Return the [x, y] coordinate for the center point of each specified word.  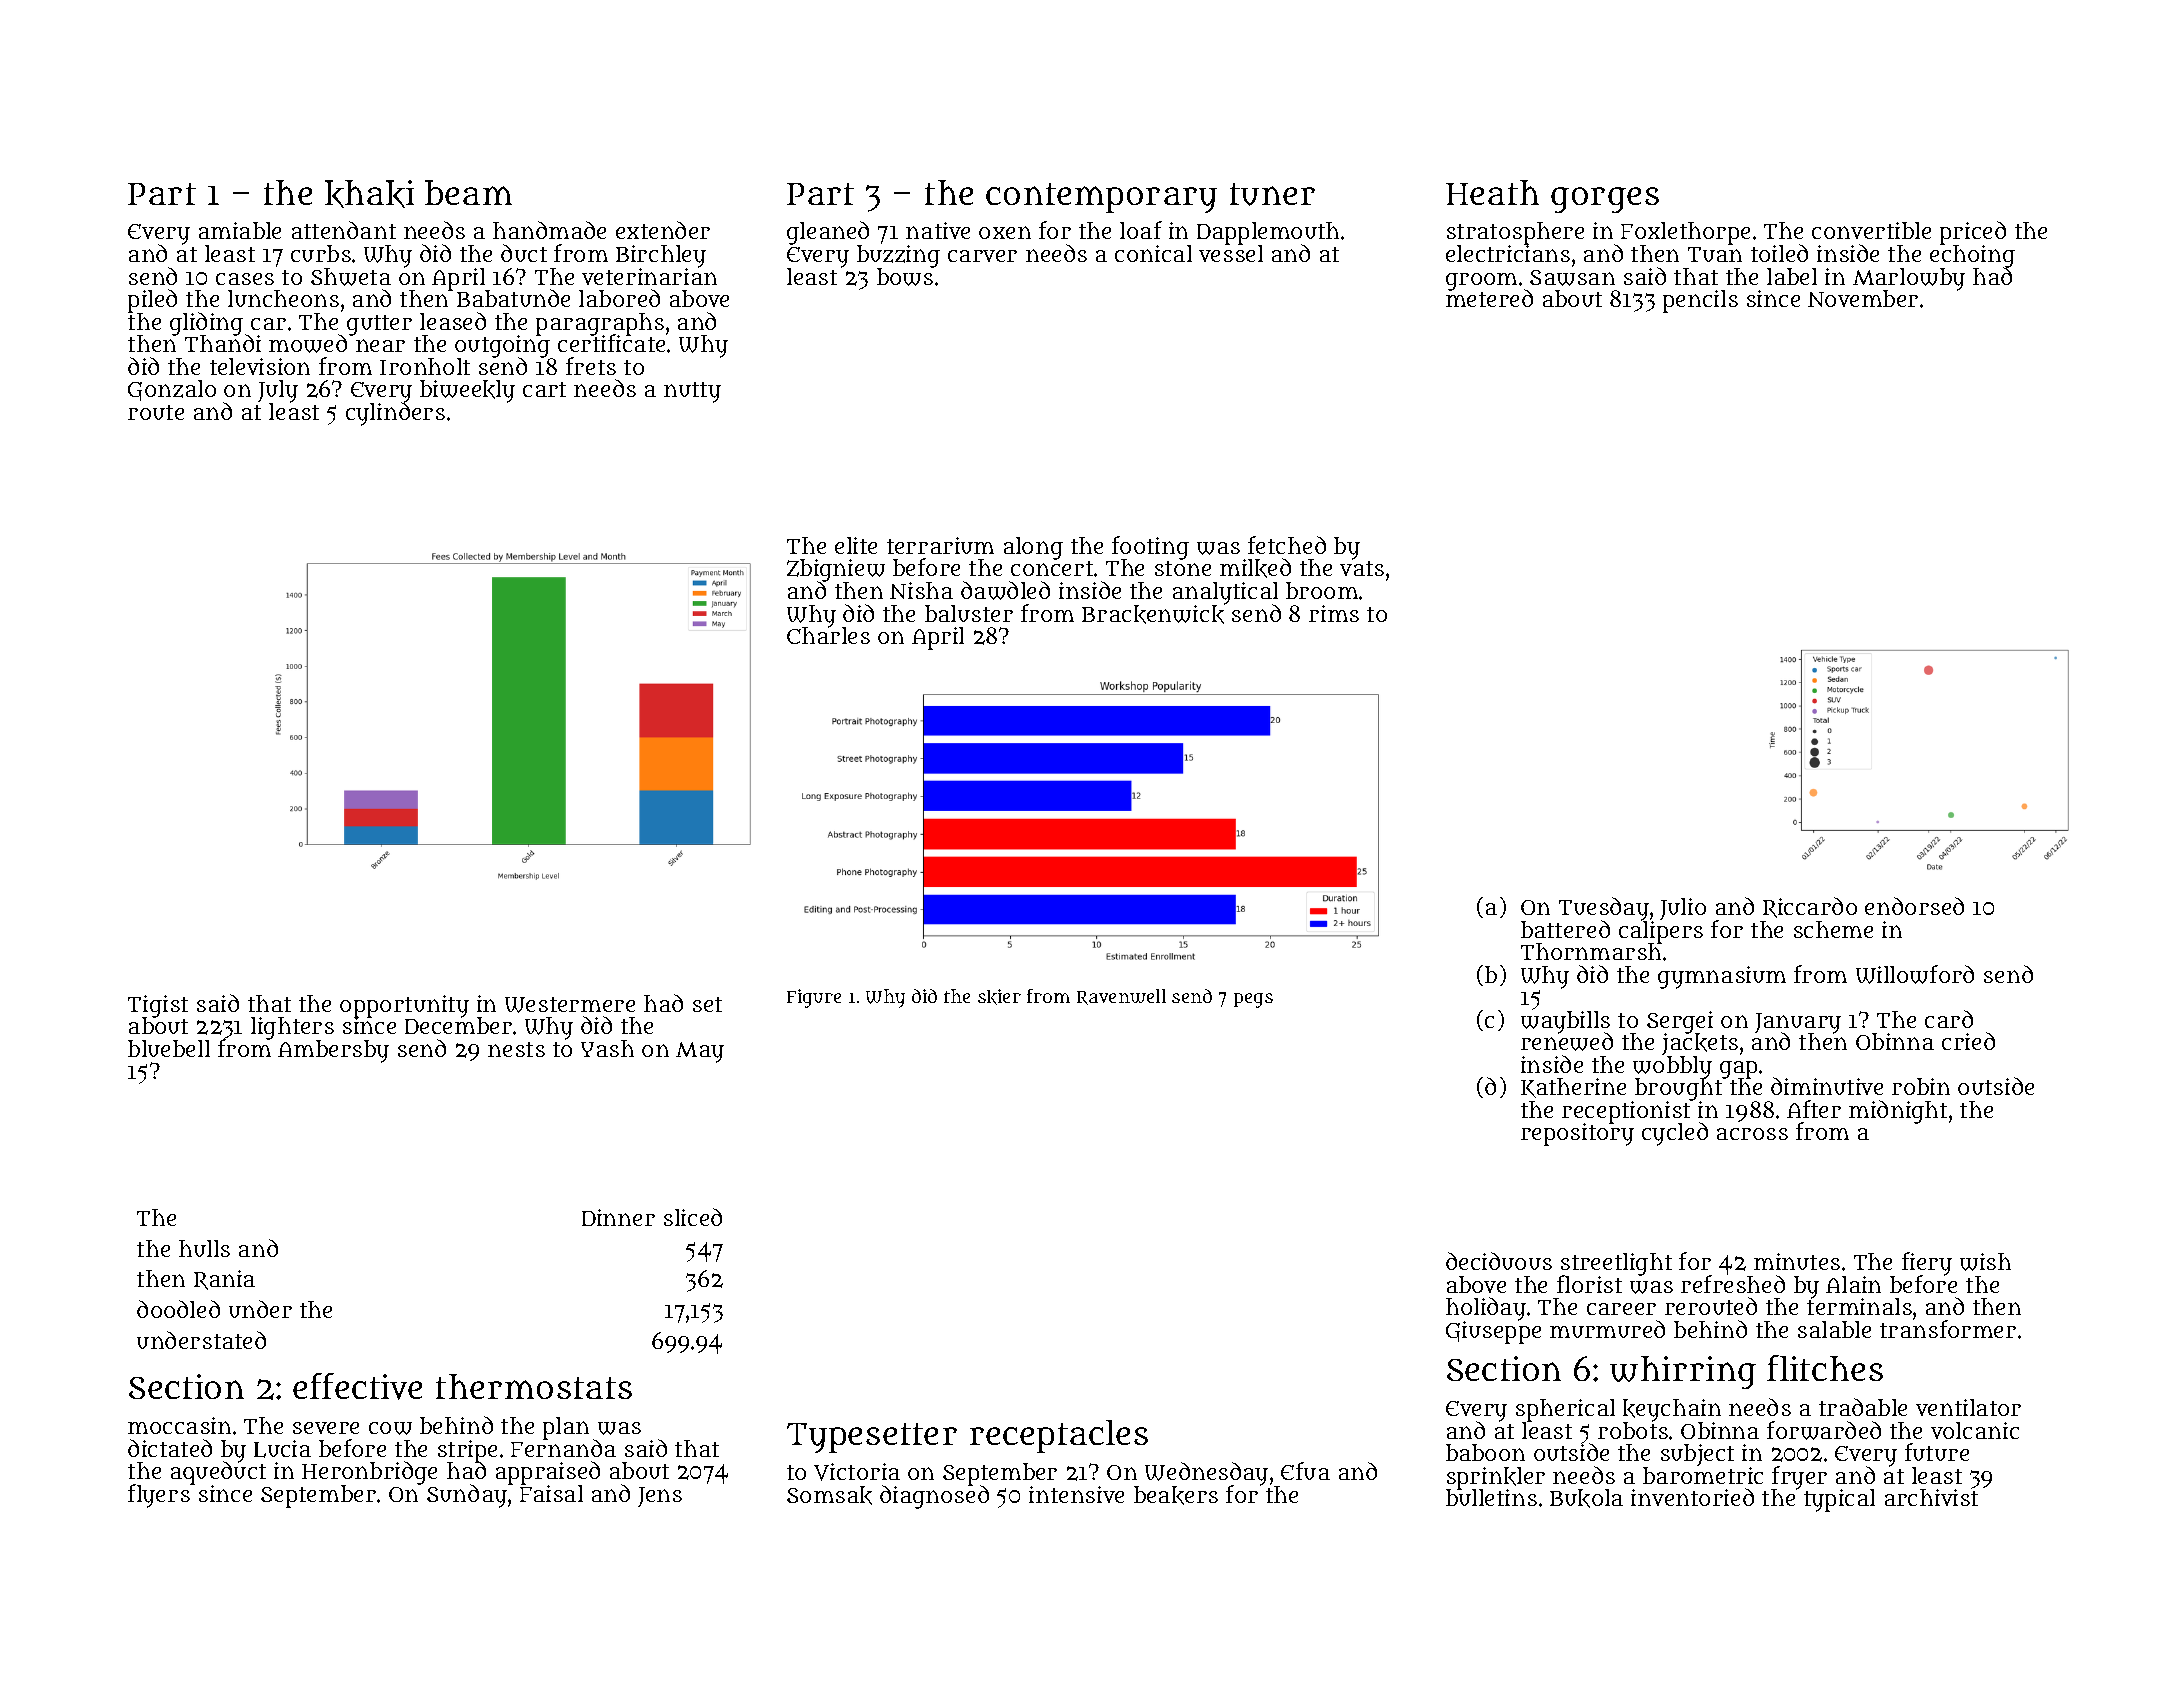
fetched [1287, 545]
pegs [1253, 1000]
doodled [178, 1309]
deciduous [1499, 1261]
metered [1489, 298]
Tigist [158, 1006]
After [1814, 1109]
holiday [1486, 1309]
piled [152, 301]
